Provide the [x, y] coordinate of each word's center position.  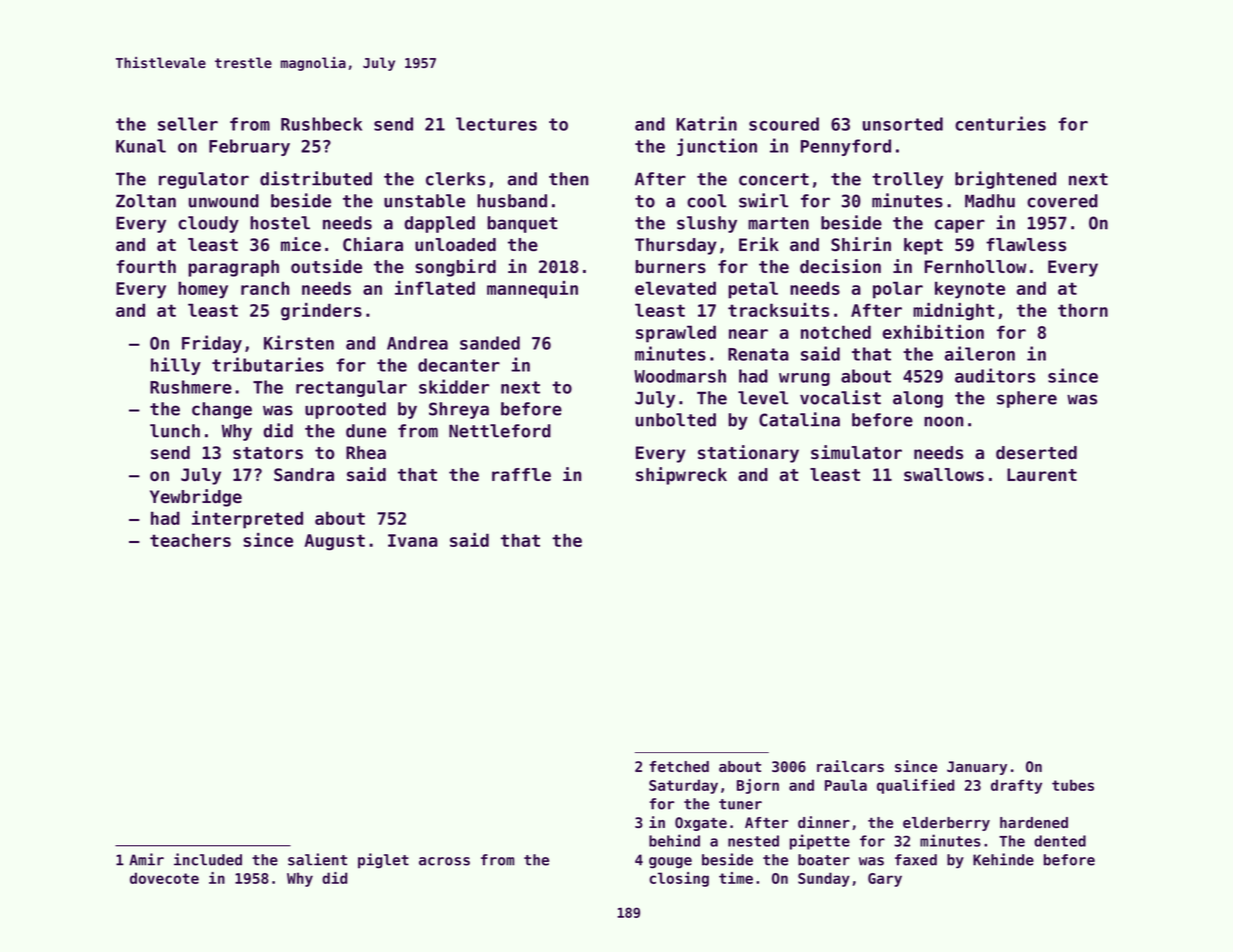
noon [943, 421]
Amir [146, 859]
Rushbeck [321, 124]
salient [317, 859]
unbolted [676, 420]
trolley [907, 180]
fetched [679, 766]
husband [512, 201]
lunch [175, 431]
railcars [850, 766]
